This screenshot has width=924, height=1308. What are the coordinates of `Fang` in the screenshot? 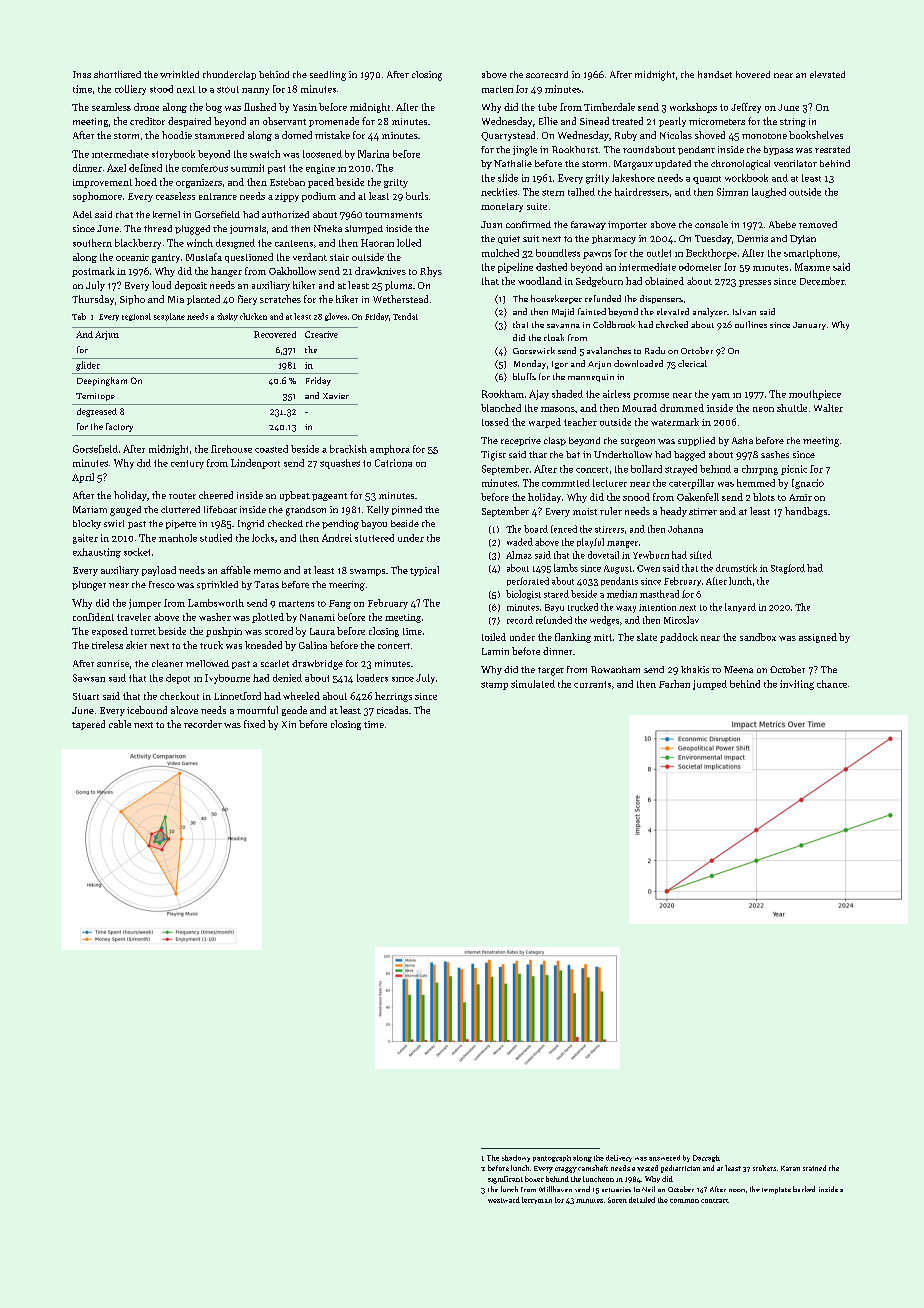 It's located at (340, 604).
